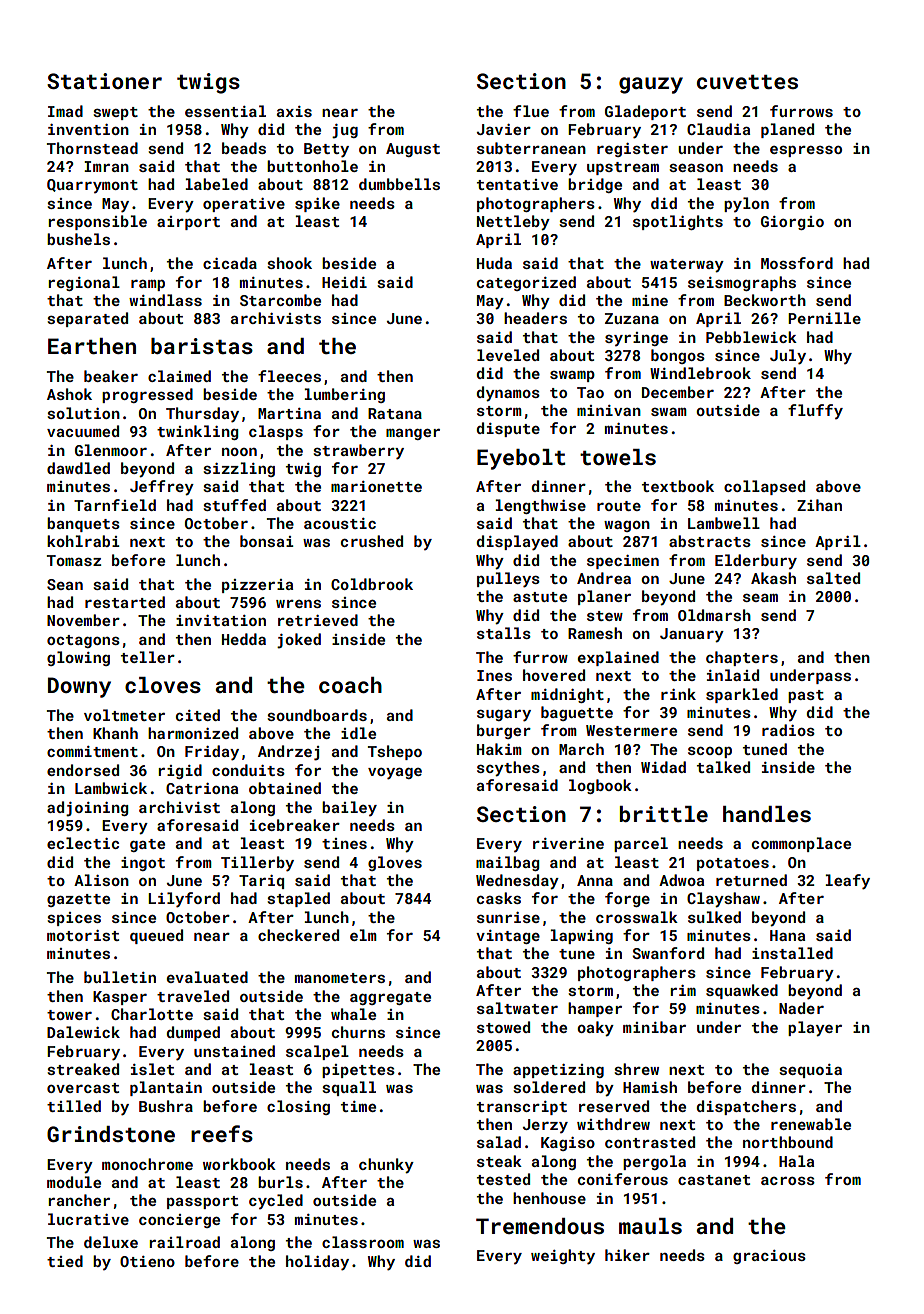 The height and width of the screenshot is (1314, 924). I want to click on flue, so click(531, 111).
